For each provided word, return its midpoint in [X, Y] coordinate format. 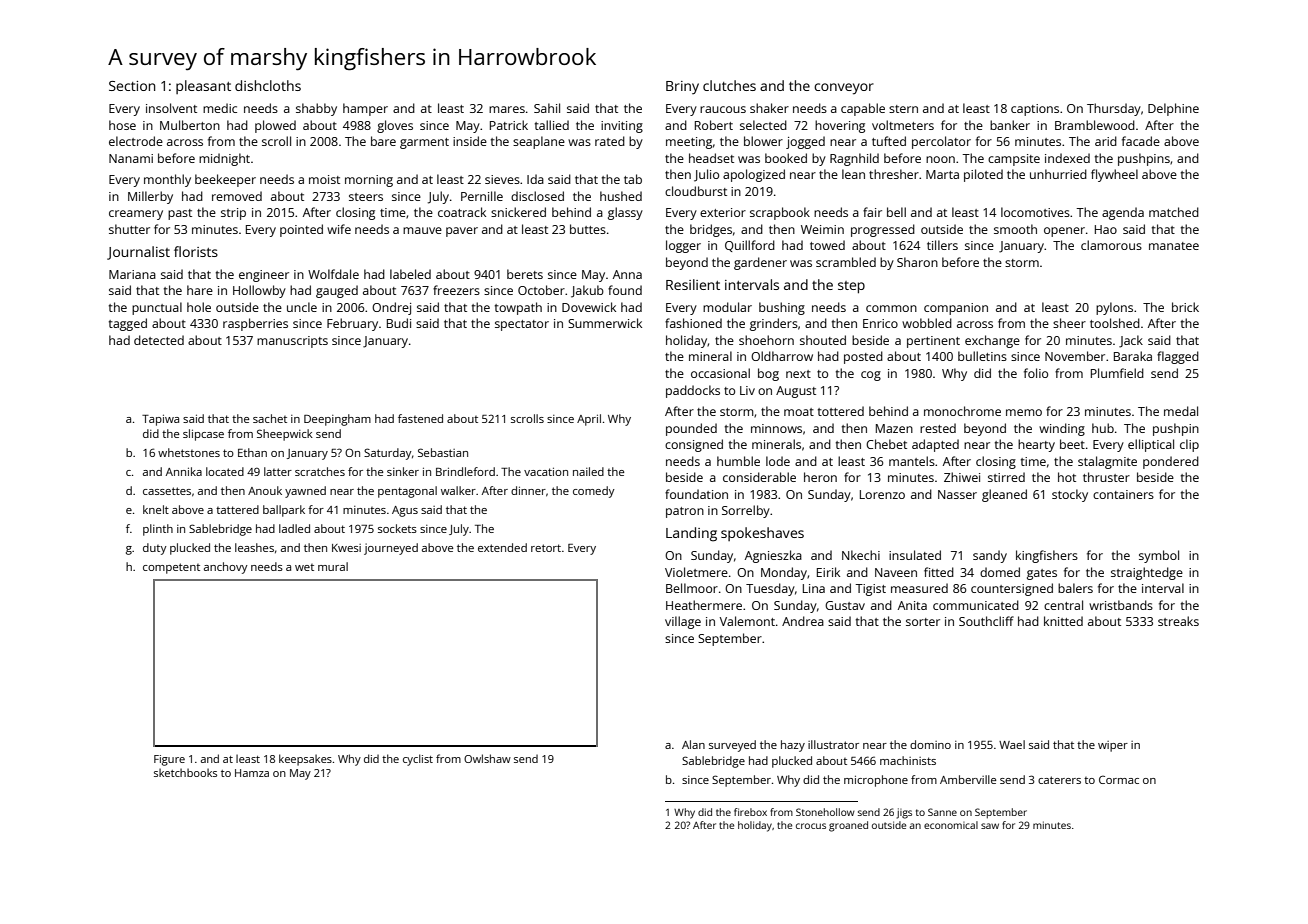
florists [196, 251]
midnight [224, 159]
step [851, 287]
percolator [941, 142]
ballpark [284, 511]
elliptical [1151, 445]
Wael [1012, 744]
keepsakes [305, 760]
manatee [1174, 246]
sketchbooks [185, 772]
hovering [840, 126]
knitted [1063, 621]
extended [502, 547]
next [798, 374]
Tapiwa [160, 420]
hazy [793, 746]
